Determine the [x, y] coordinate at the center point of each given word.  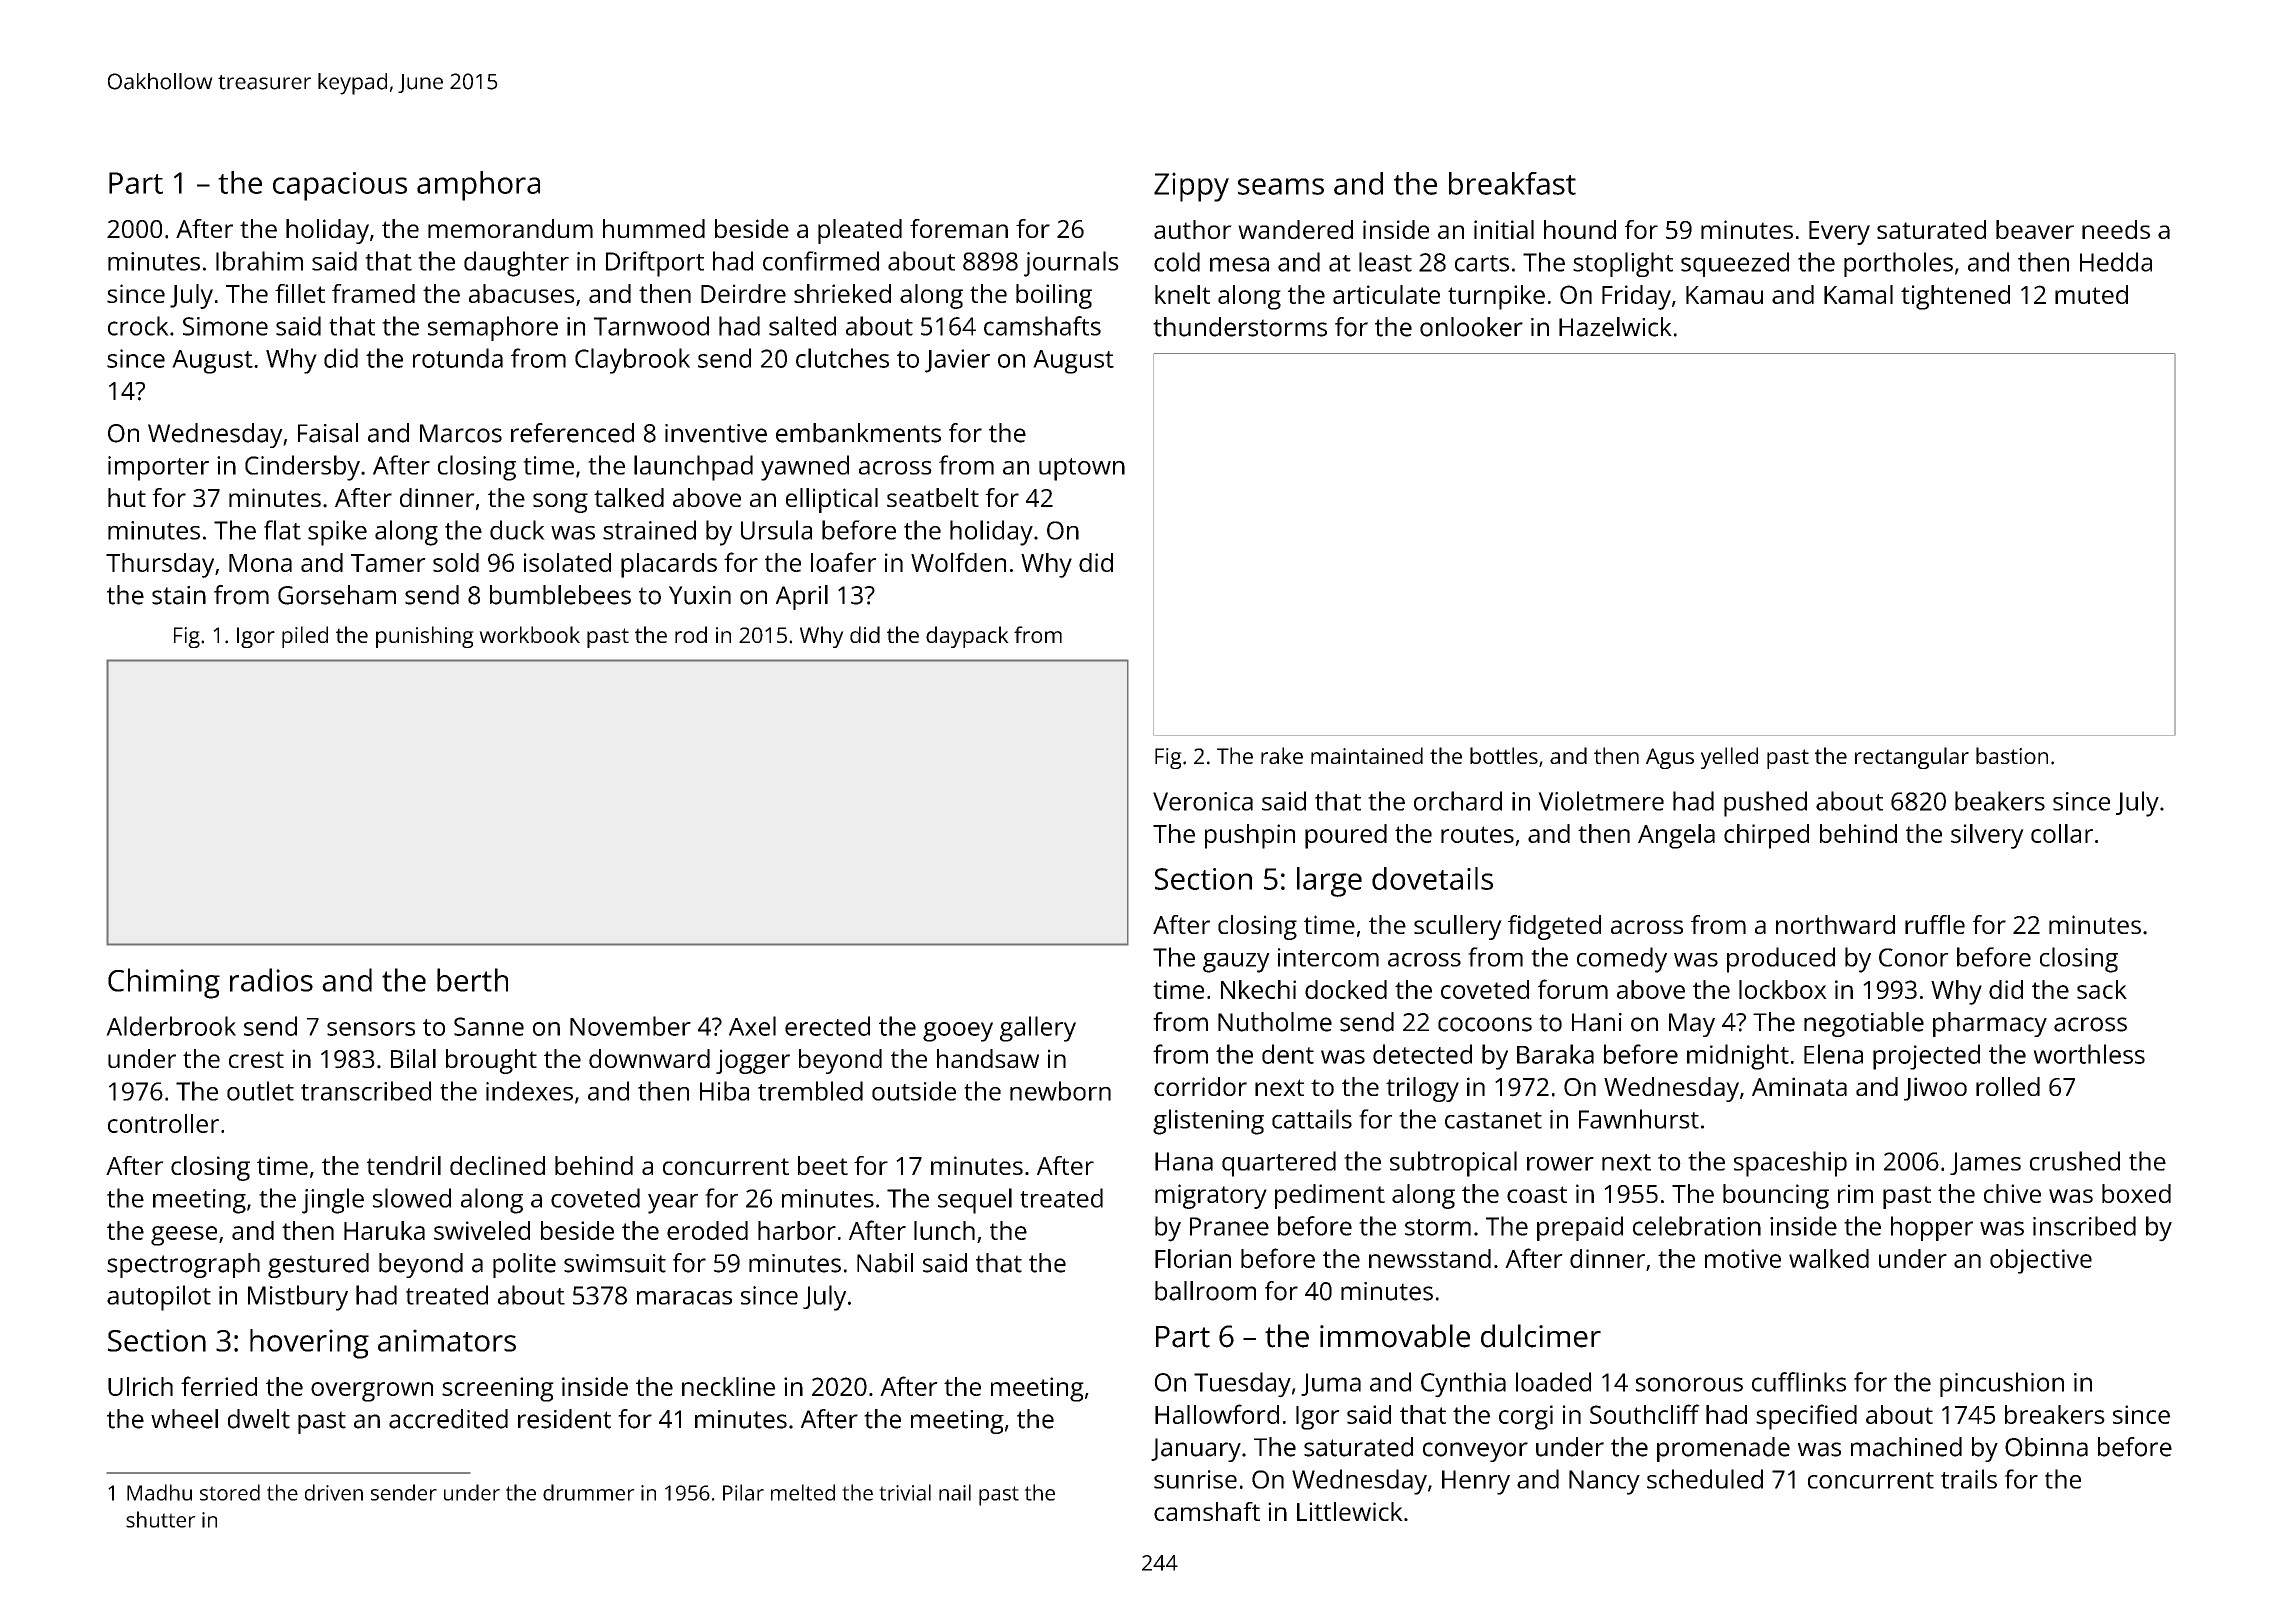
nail [955, 1492]
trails [1969, 1479]
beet [823, 1165]
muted [2091, 294]
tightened [1955, 297]
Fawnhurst [1639, 1119]
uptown [1082, 469]
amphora [478, 186]
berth [472, 980]
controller [163, 1123]
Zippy [1191, 187]
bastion [2012, 755]
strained [649, 530]
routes [1477, 834]
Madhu [159, 1492]
